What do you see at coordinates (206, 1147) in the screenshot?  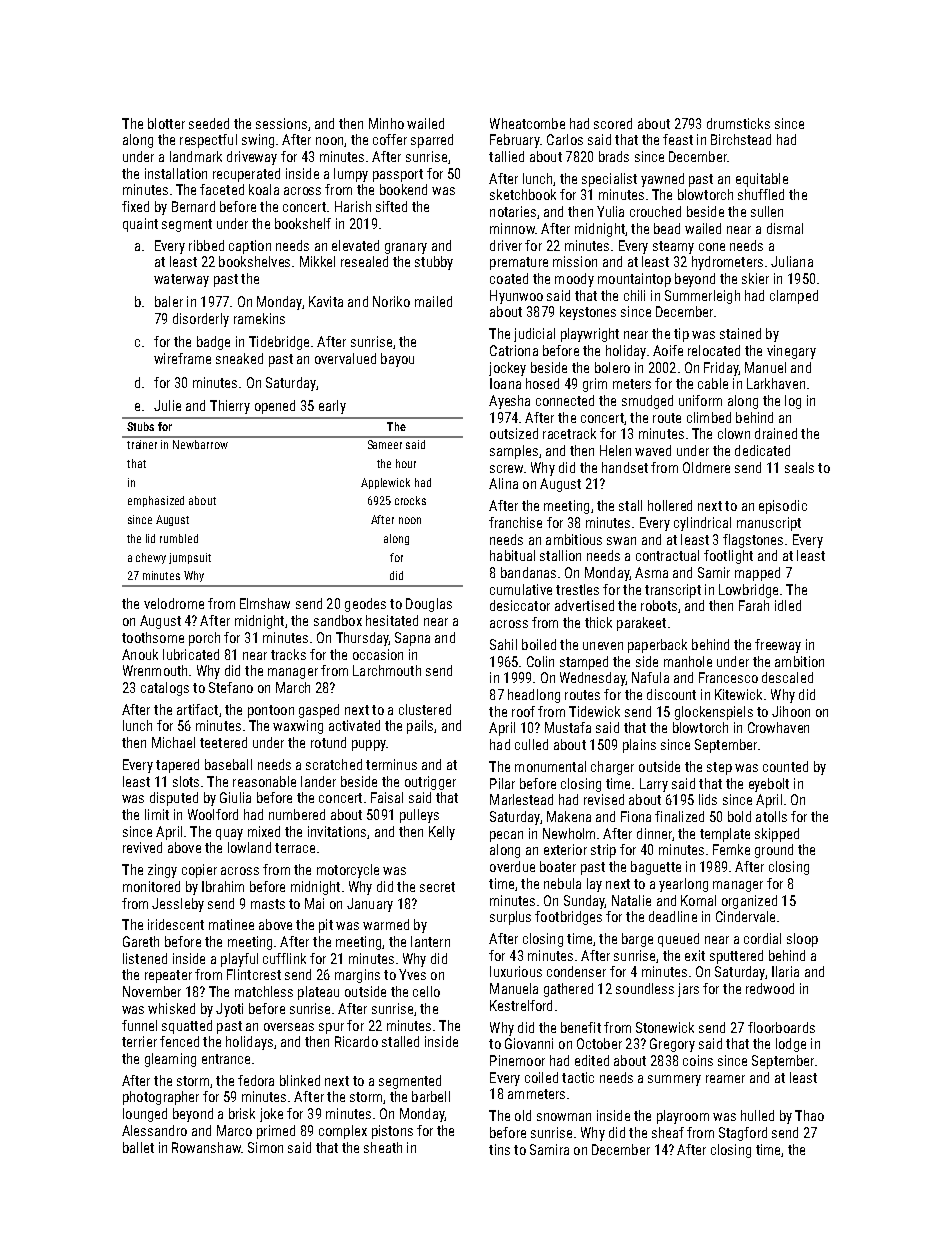 I see `Rowanshaw` at bounding box center [206, 1147].
